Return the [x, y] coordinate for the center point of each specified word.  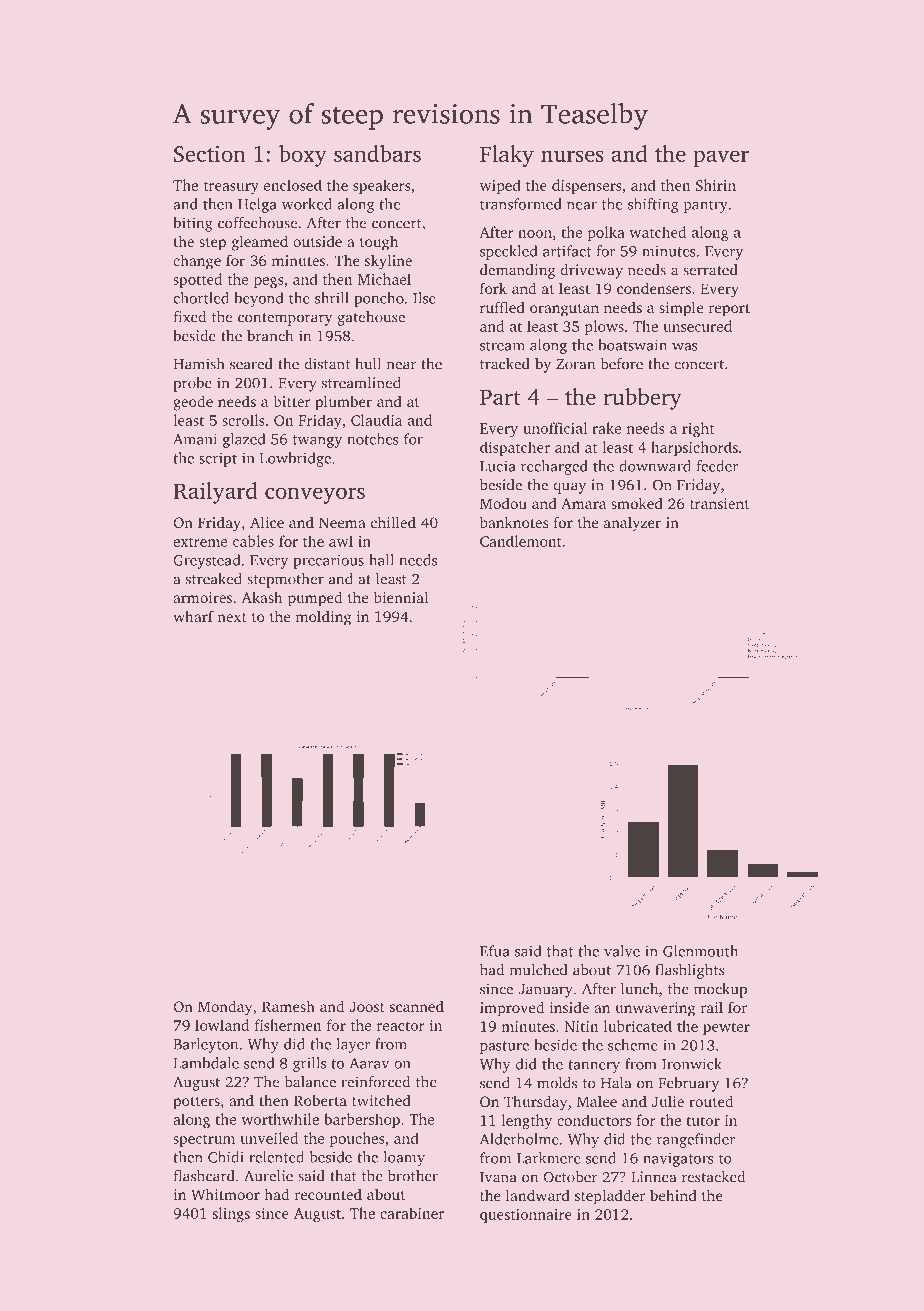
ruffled [502, 307]
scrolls [243, 420]
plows [604, 327]
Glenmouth [700, 951]
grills [309, 1064]
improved [512, 1009]
